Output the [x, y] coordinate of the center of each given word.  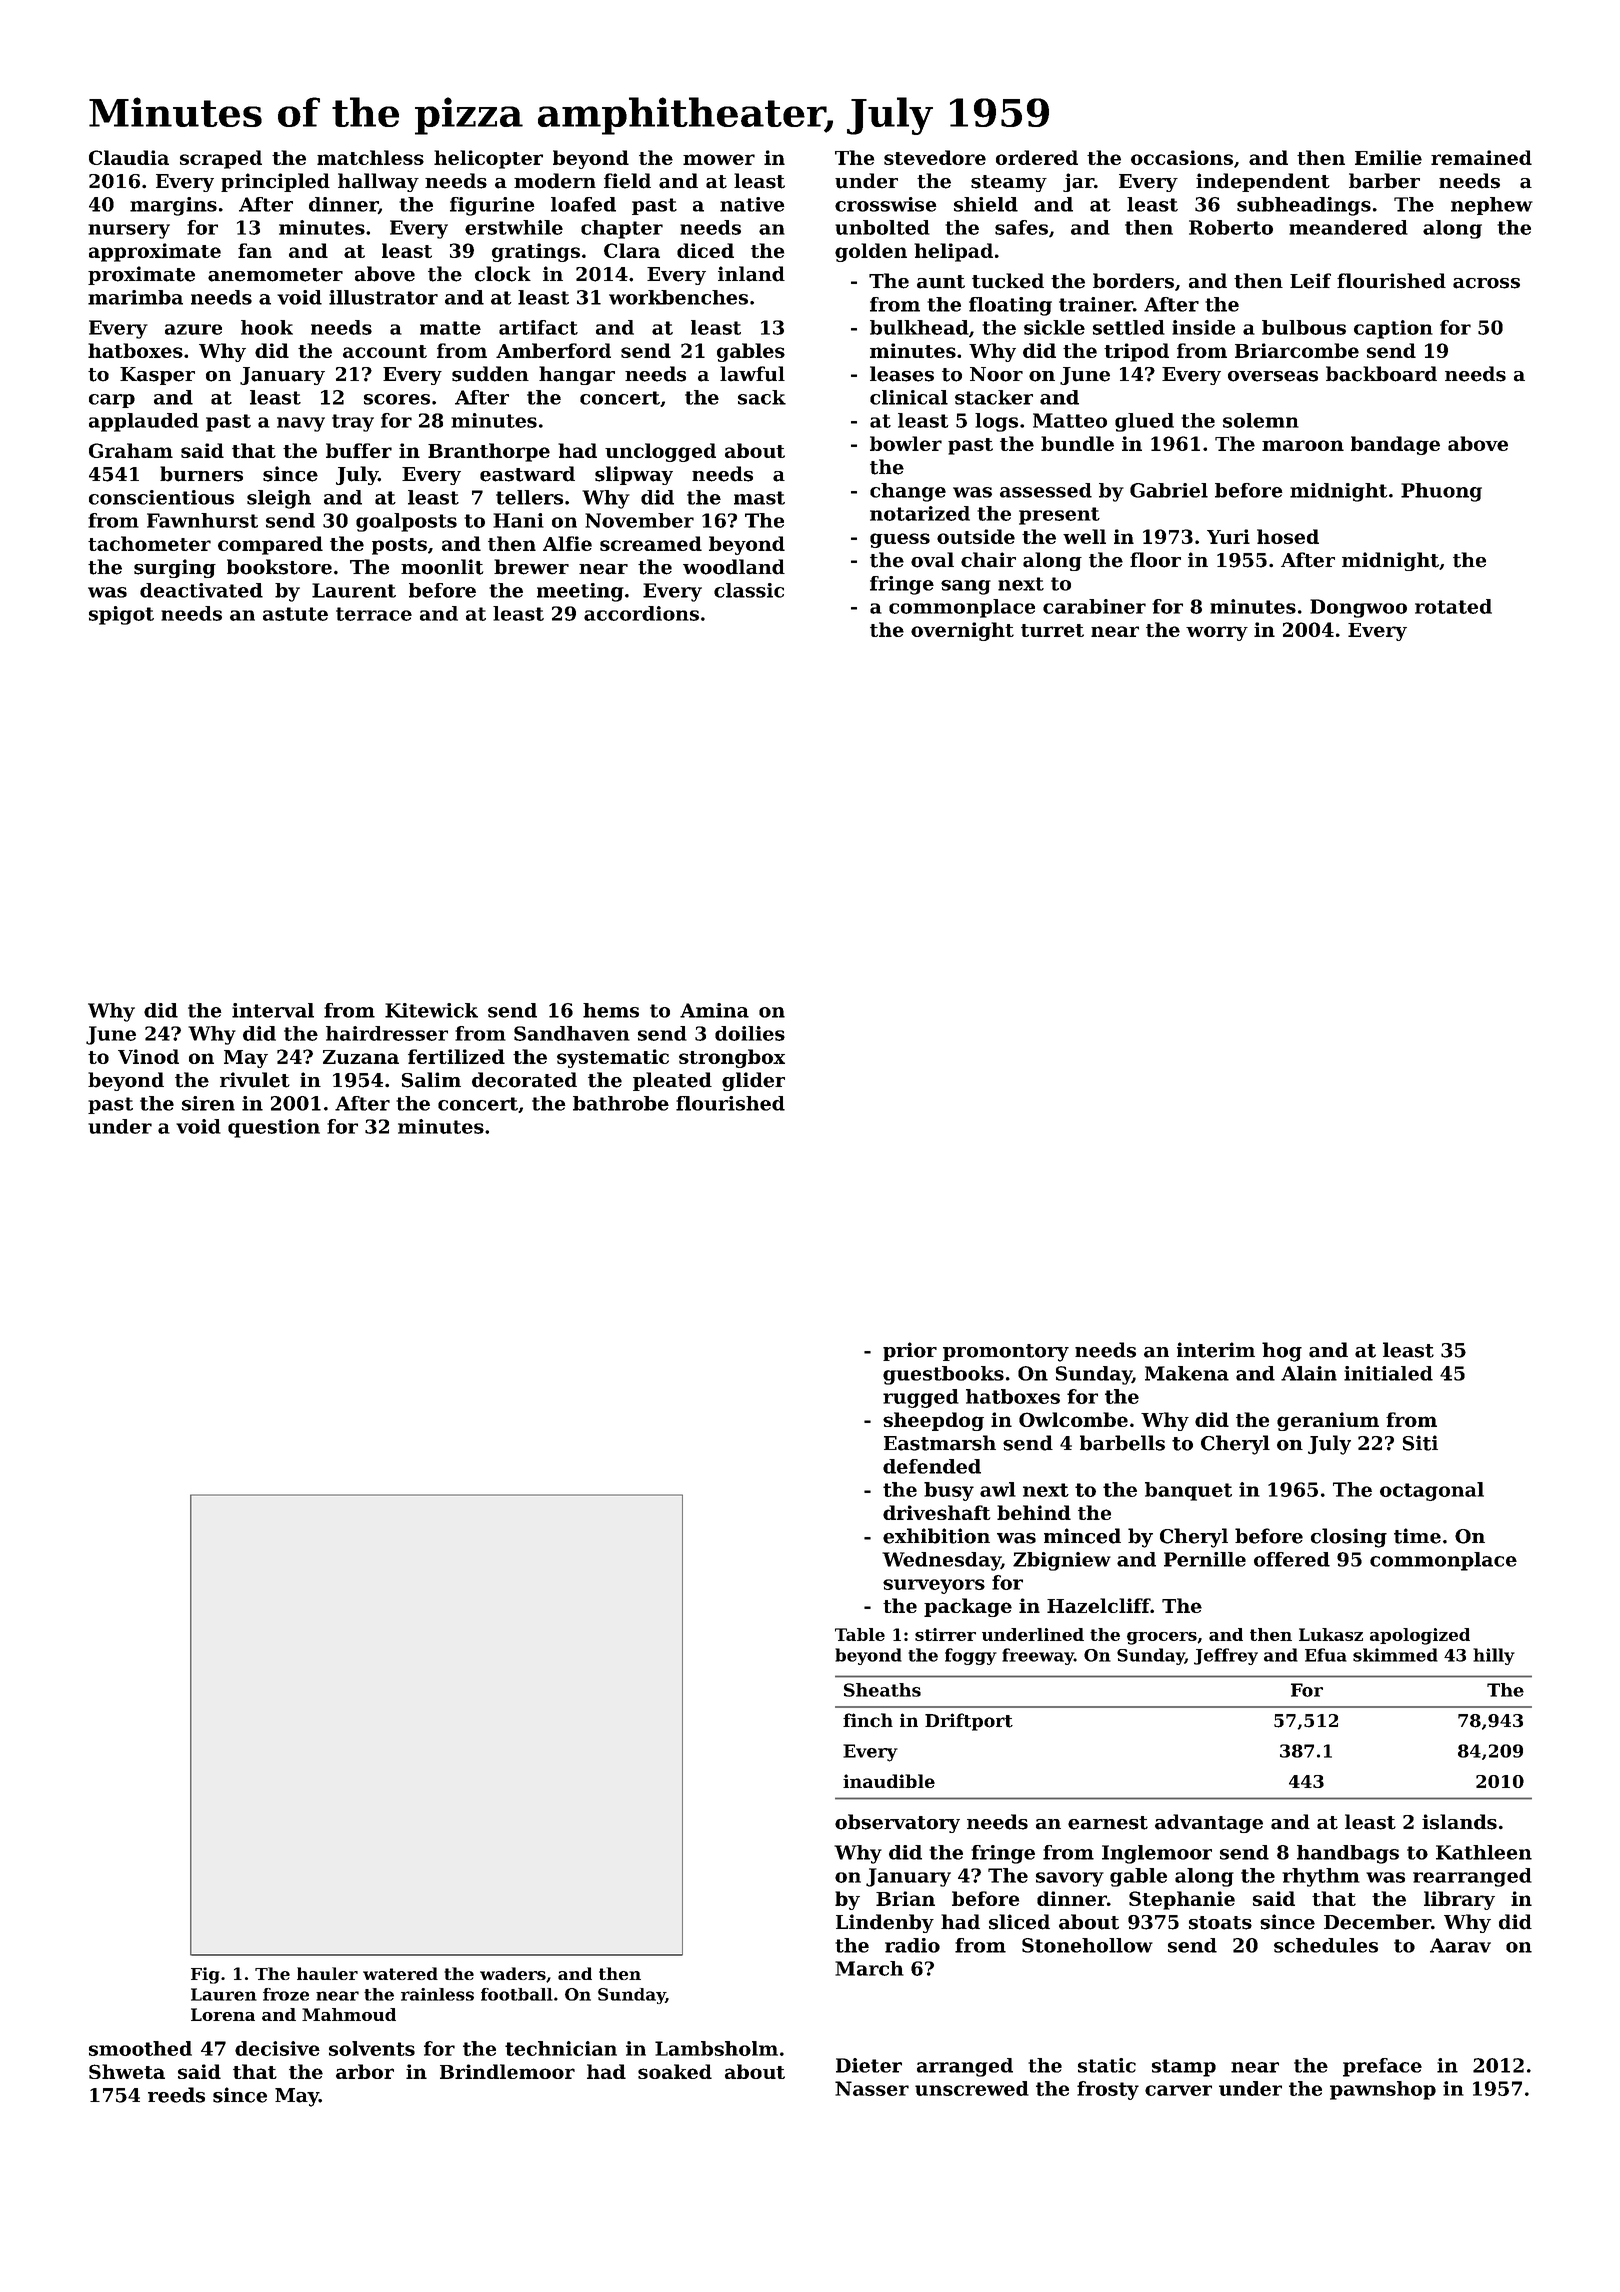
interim [1216, 1350]
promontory [1006, 1353]
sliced [1019, 1922]
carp [112, 401]
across [1486, 283]
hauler [327, 1973]
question [274, 1128]
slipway [634, 475]
